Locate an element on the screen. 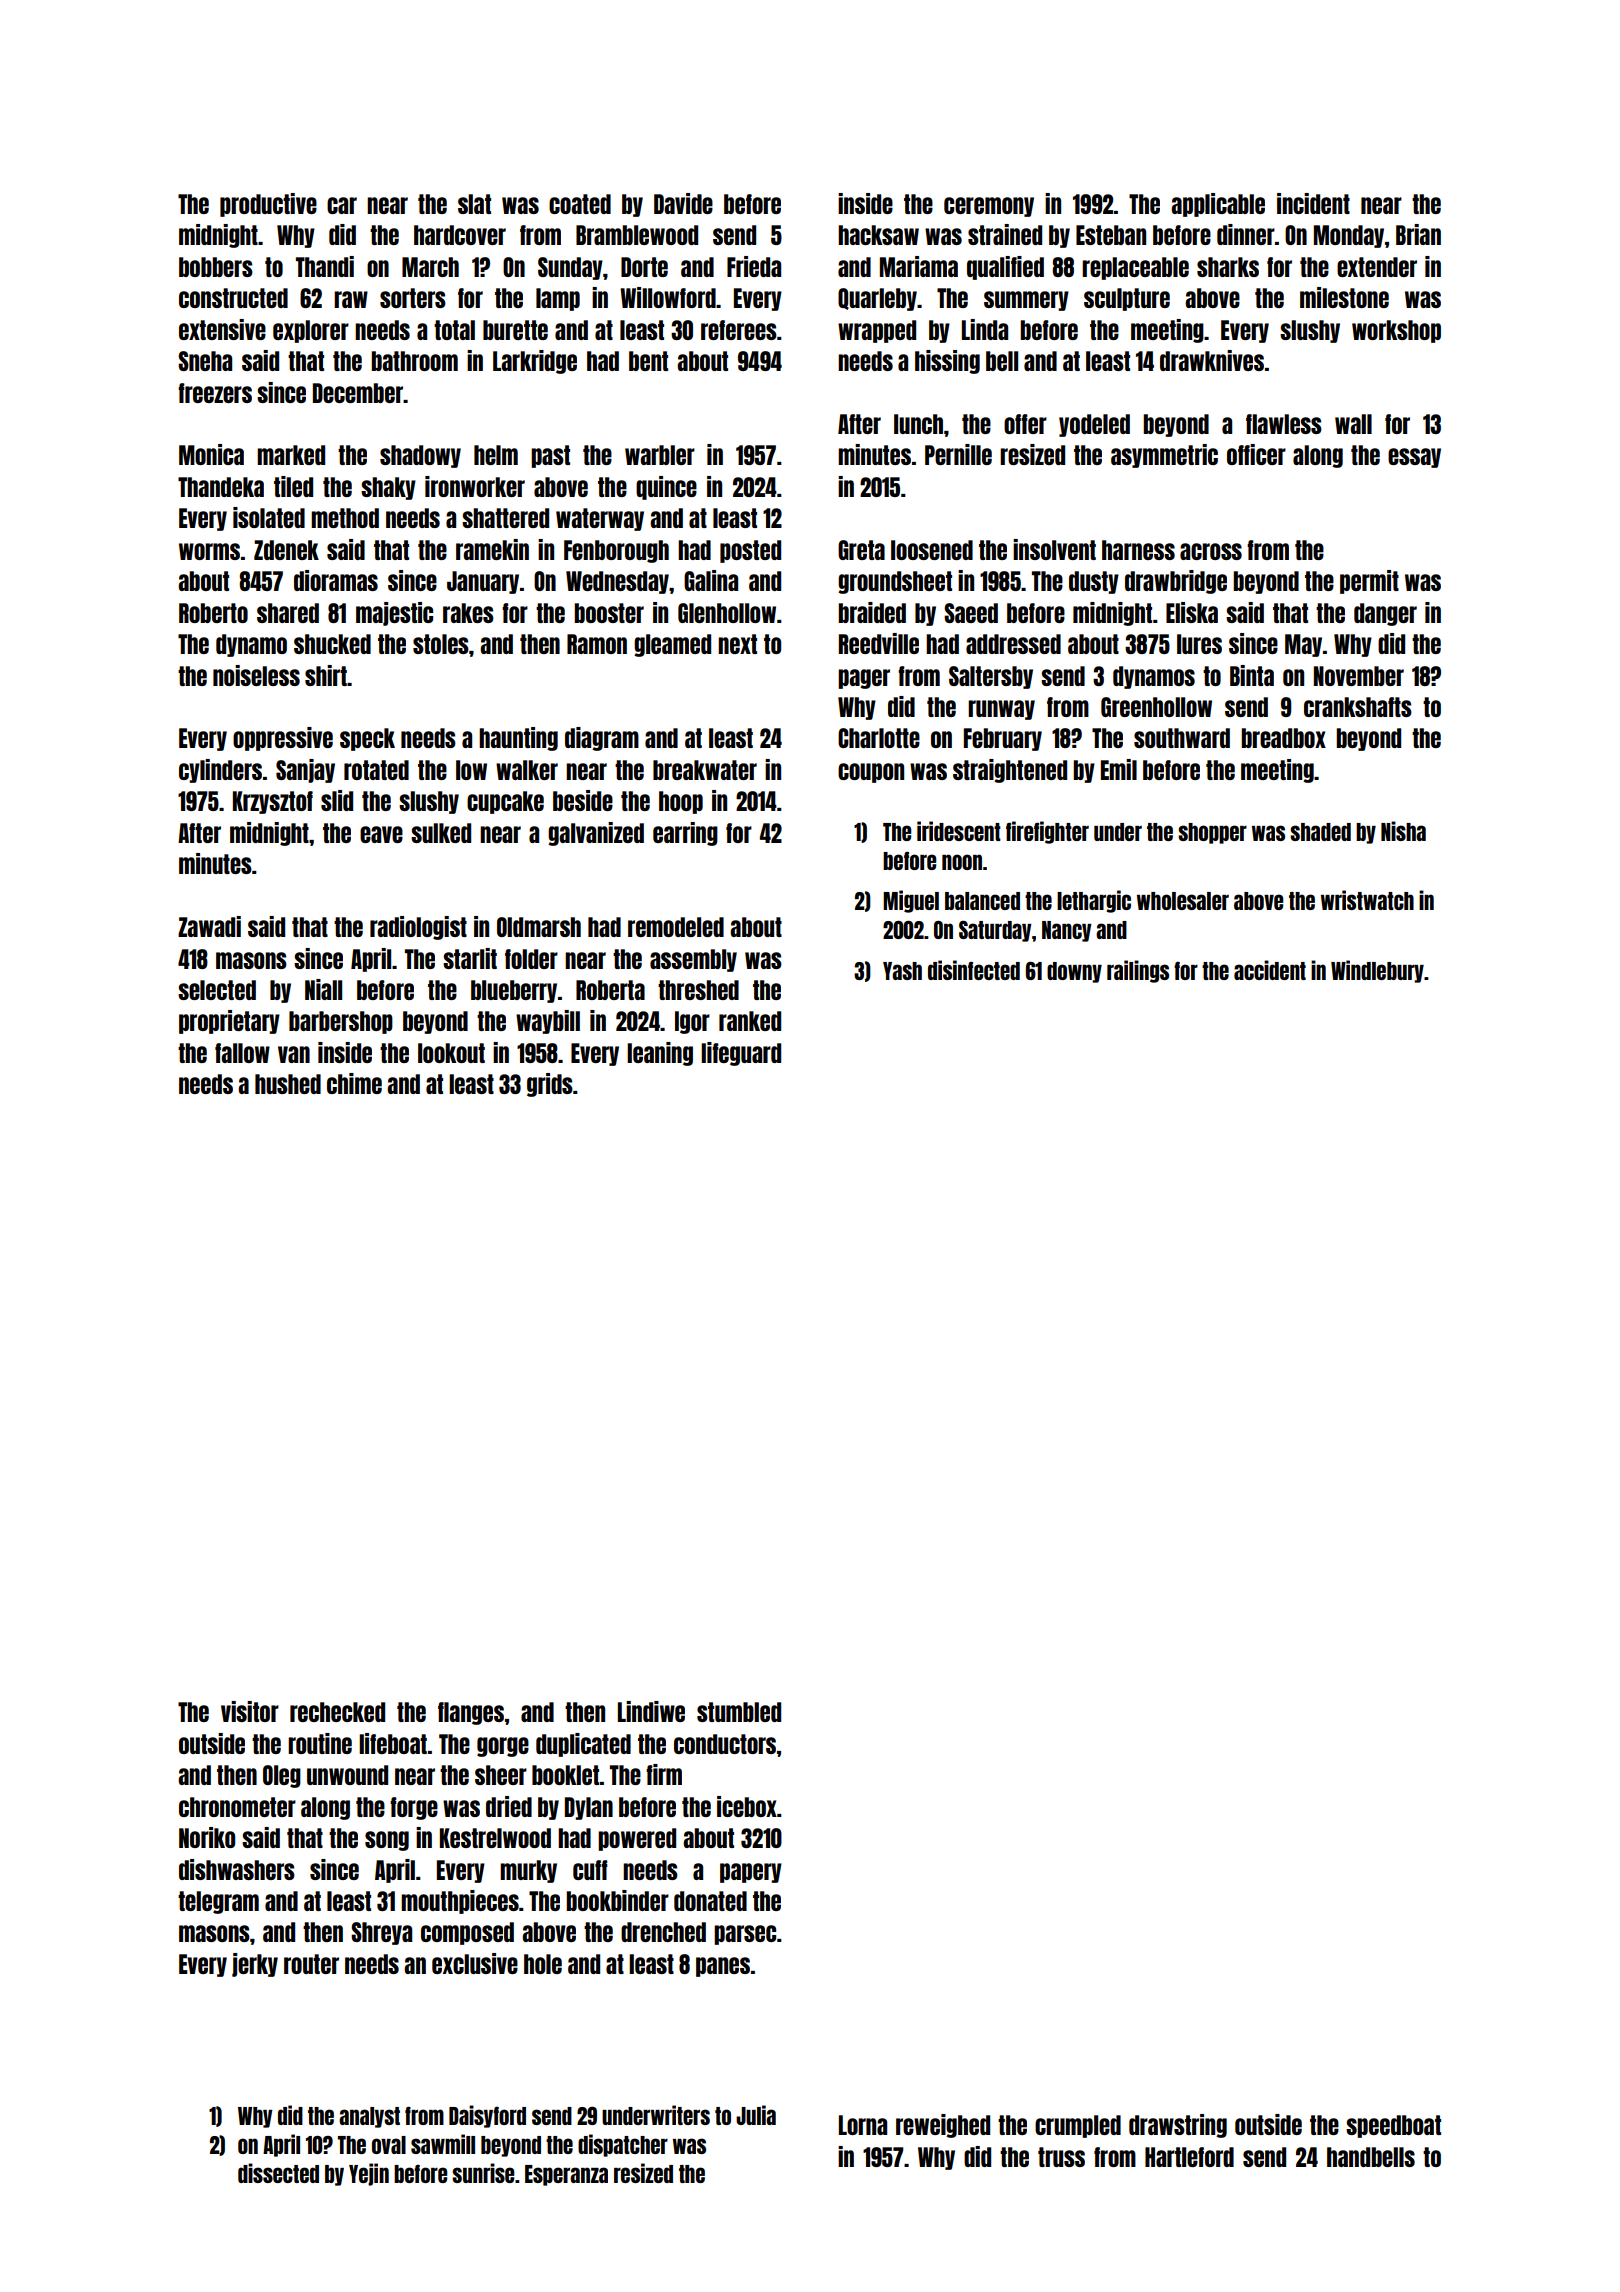  reweighed is located at coordinates (943, 2126).
